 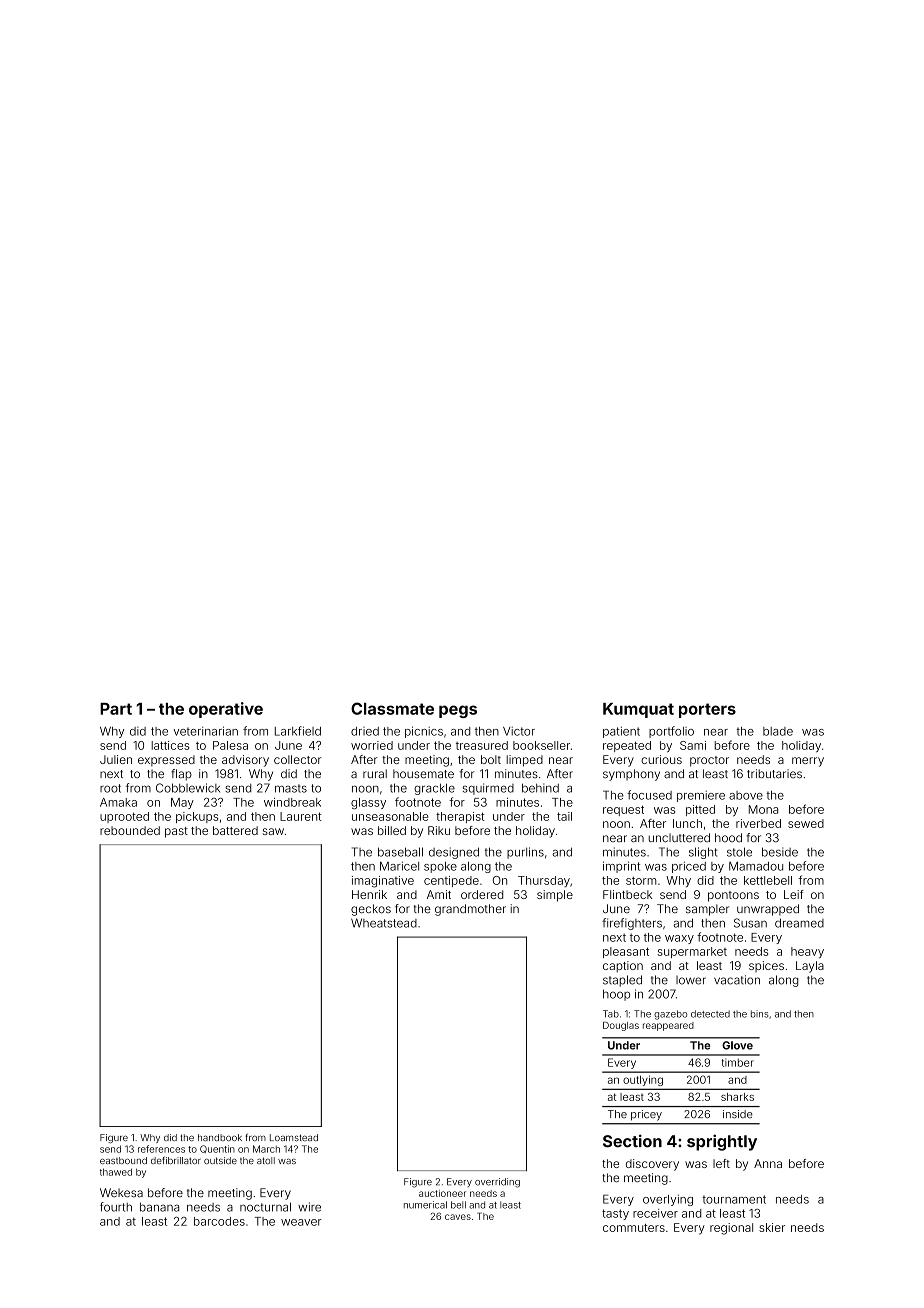 What do you see at coordinates (116, 709) in the document?
I see `Part` at bounding box center [116, 709].
